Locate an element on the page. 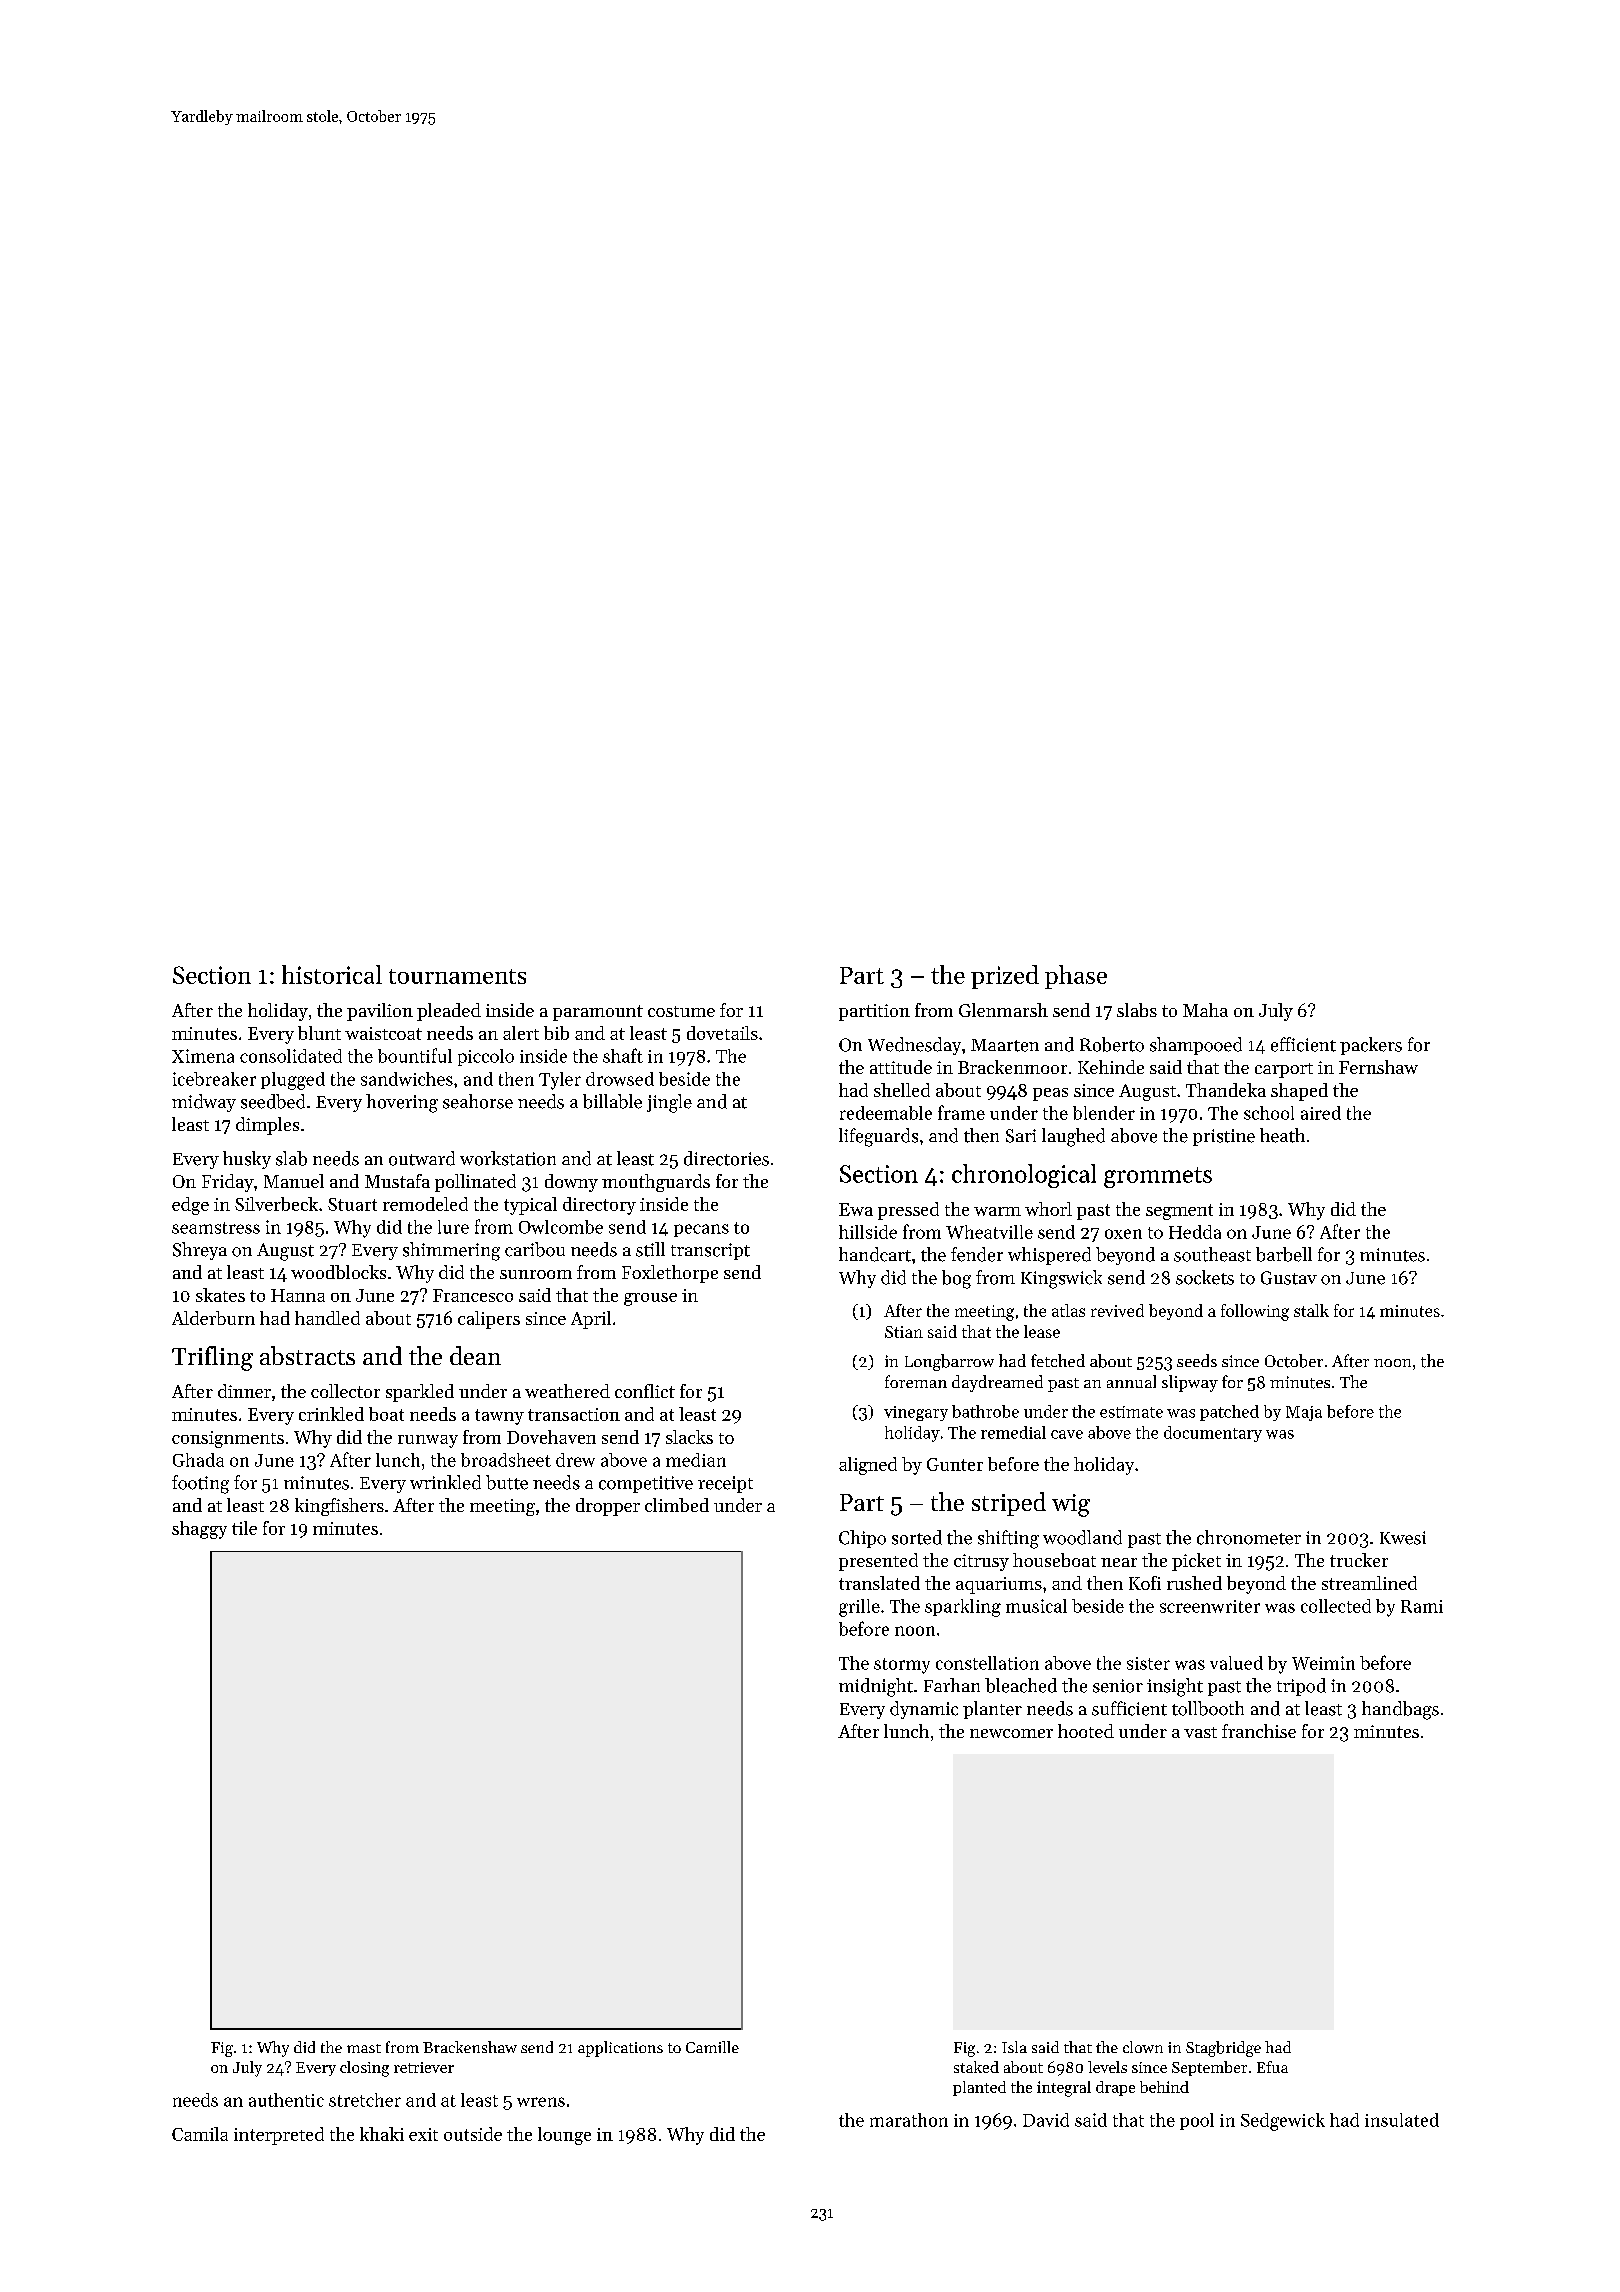  interpreted is located at coordinates (279, 2136).
